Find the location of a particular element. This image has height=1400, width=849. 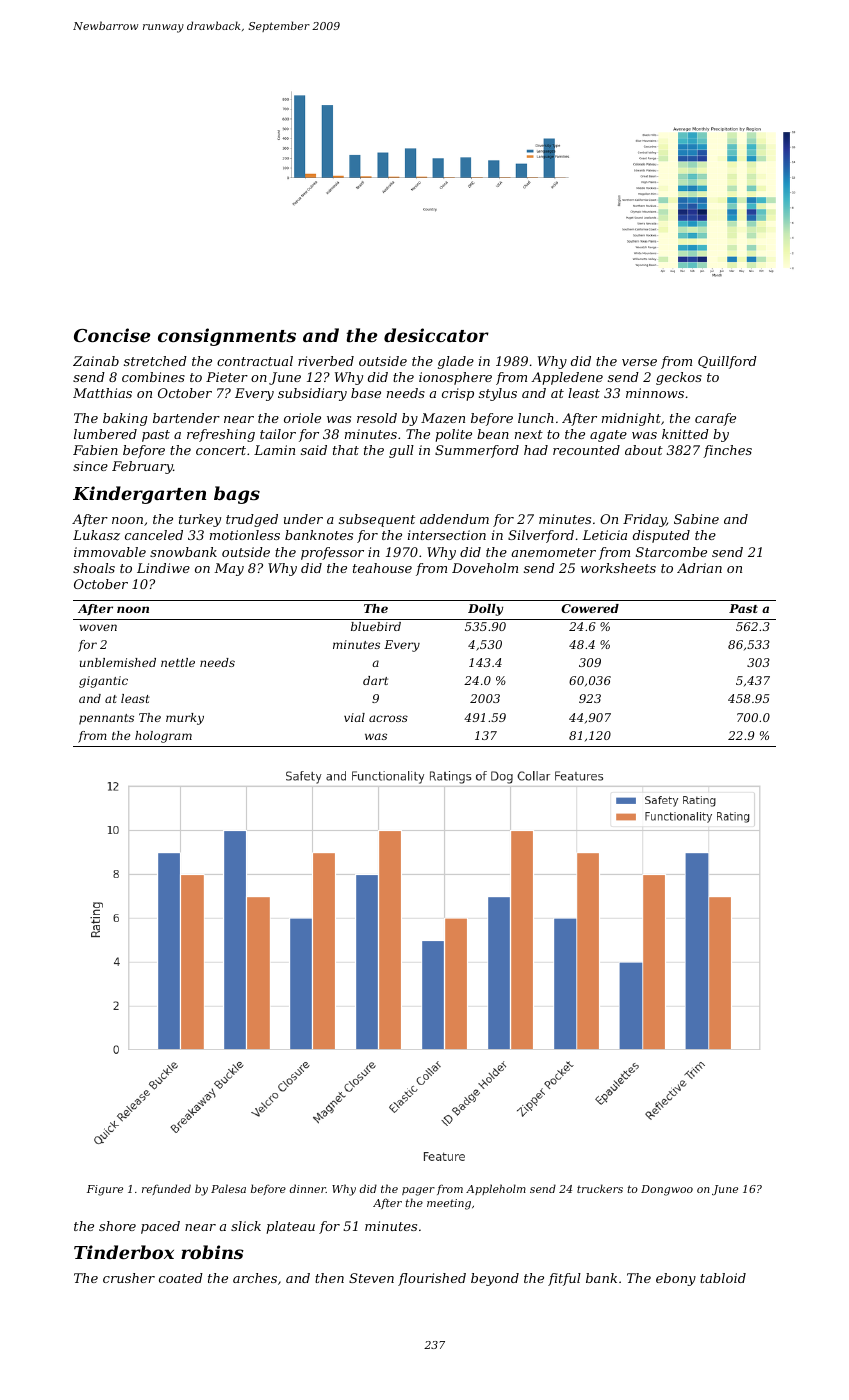

Concise is located at coordinates (112, 335).
